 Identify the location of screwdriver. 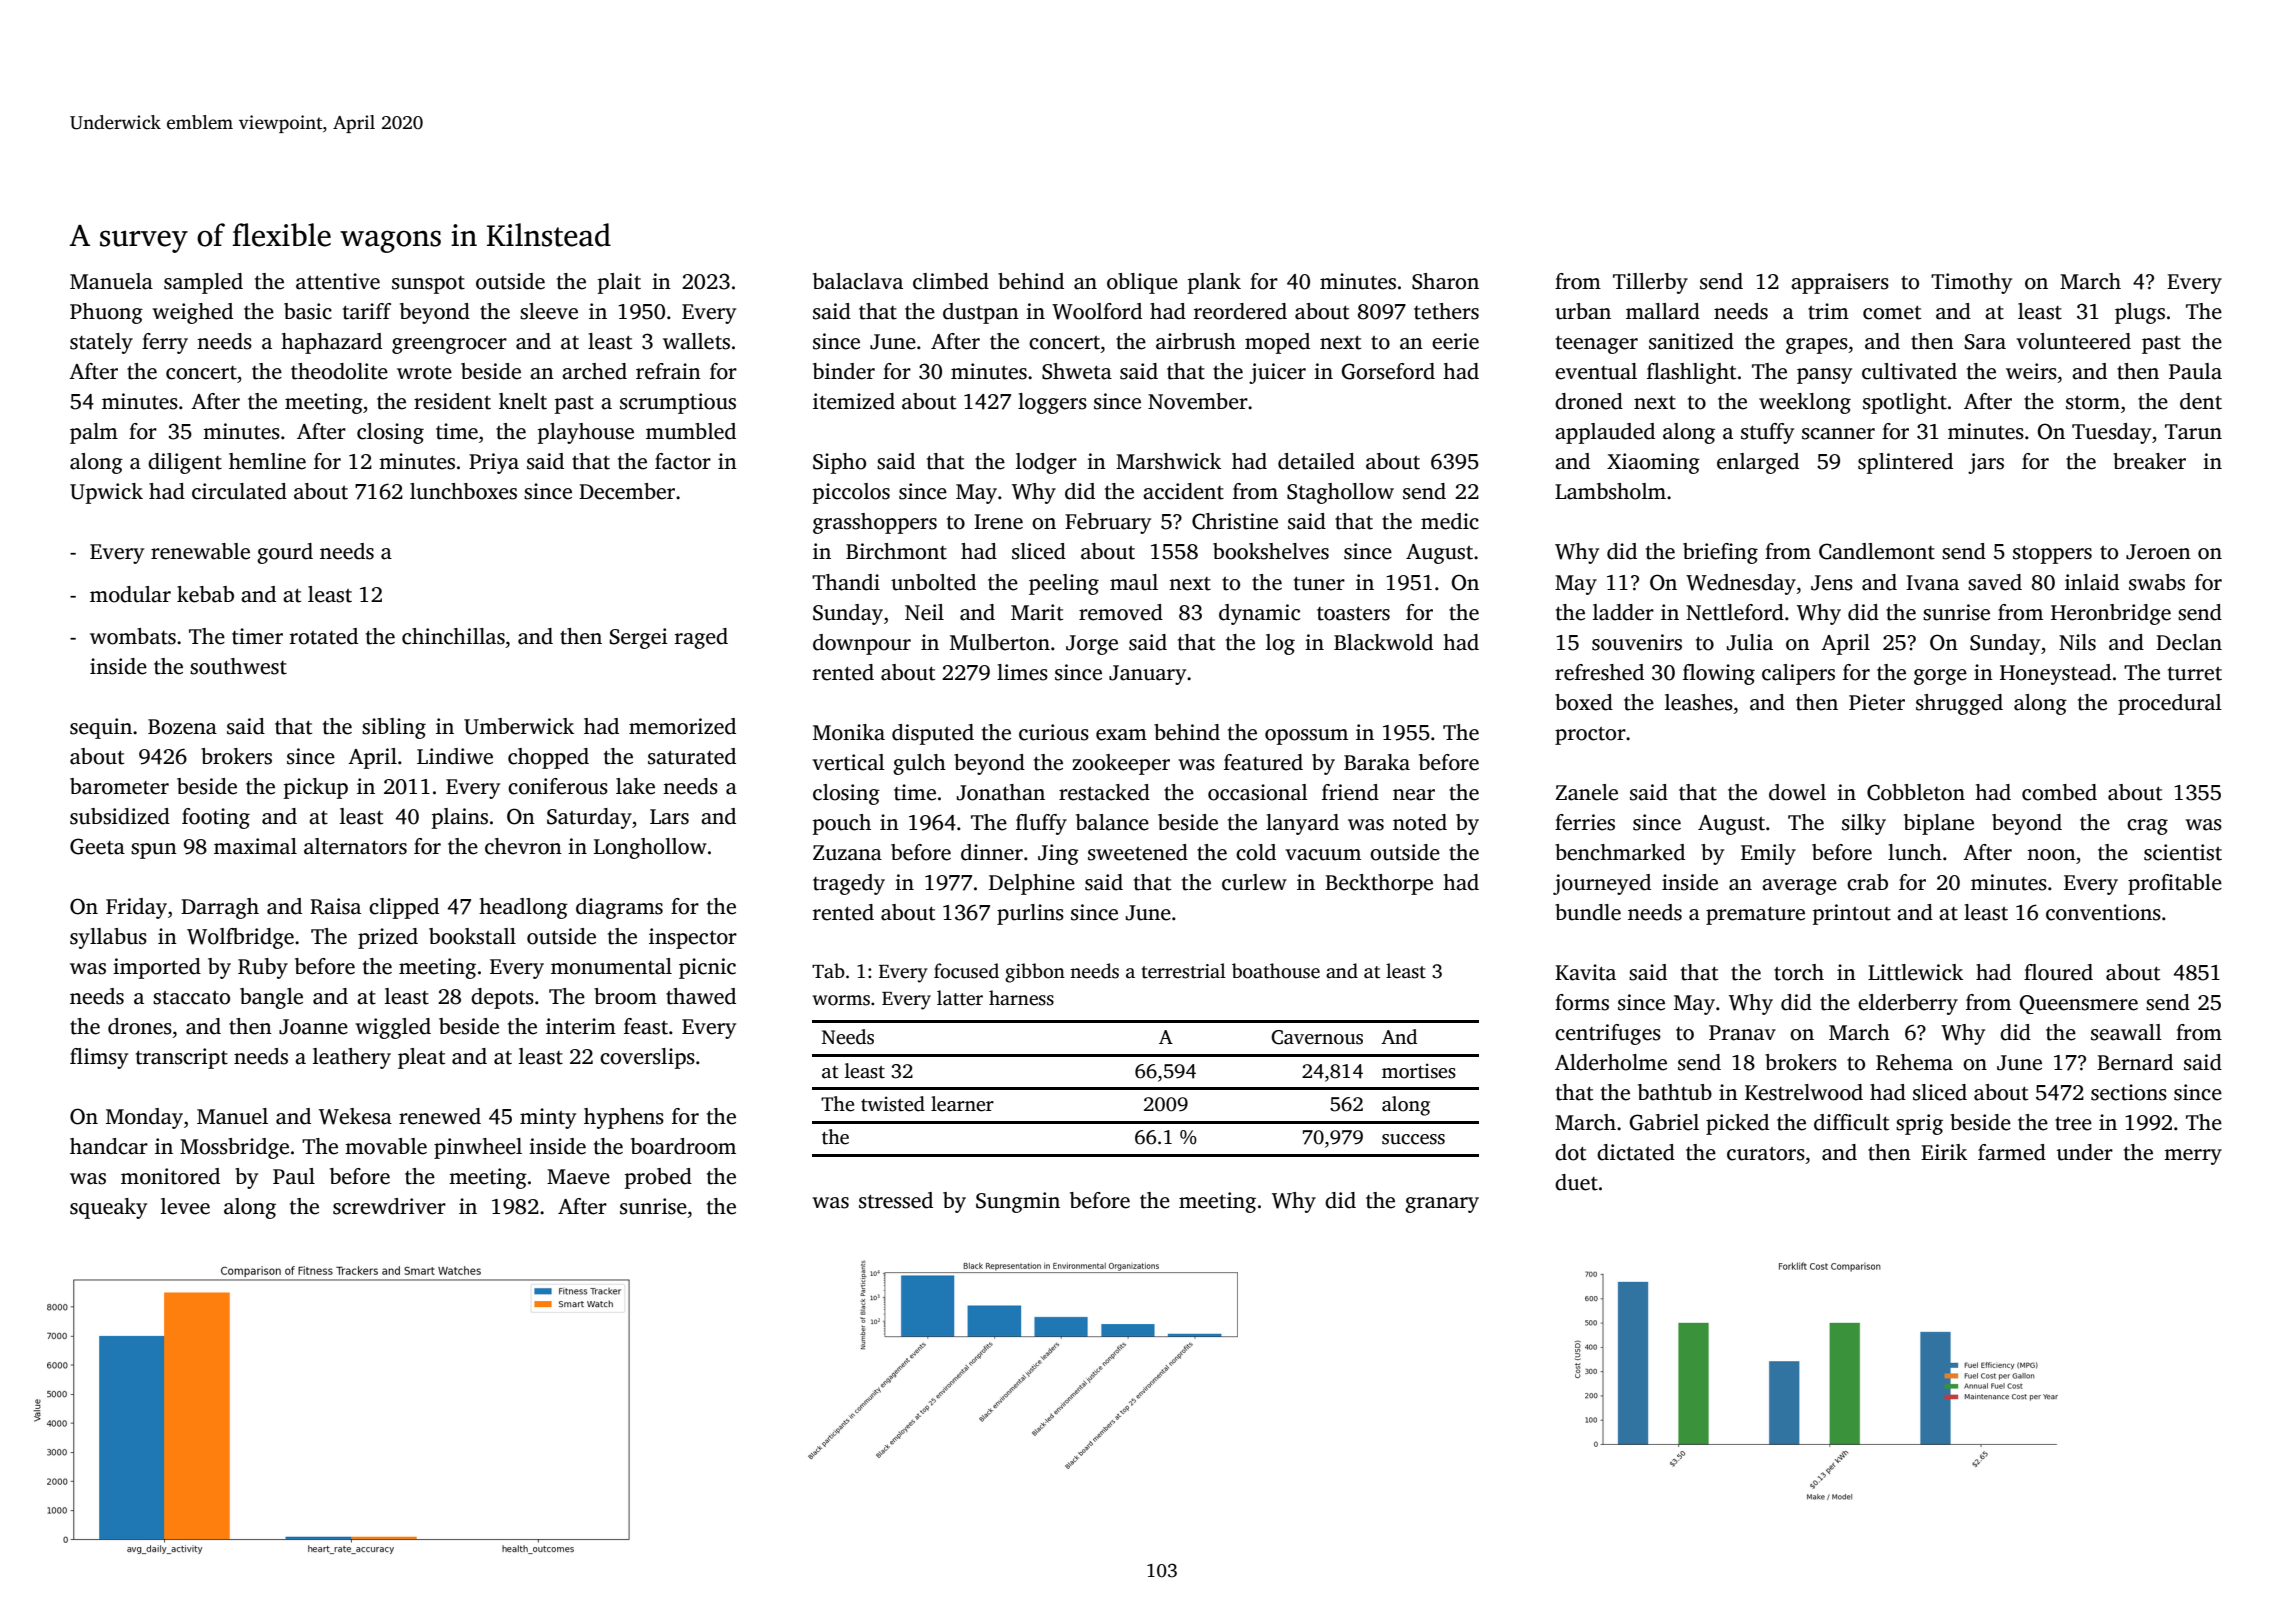
(389, 1206).
